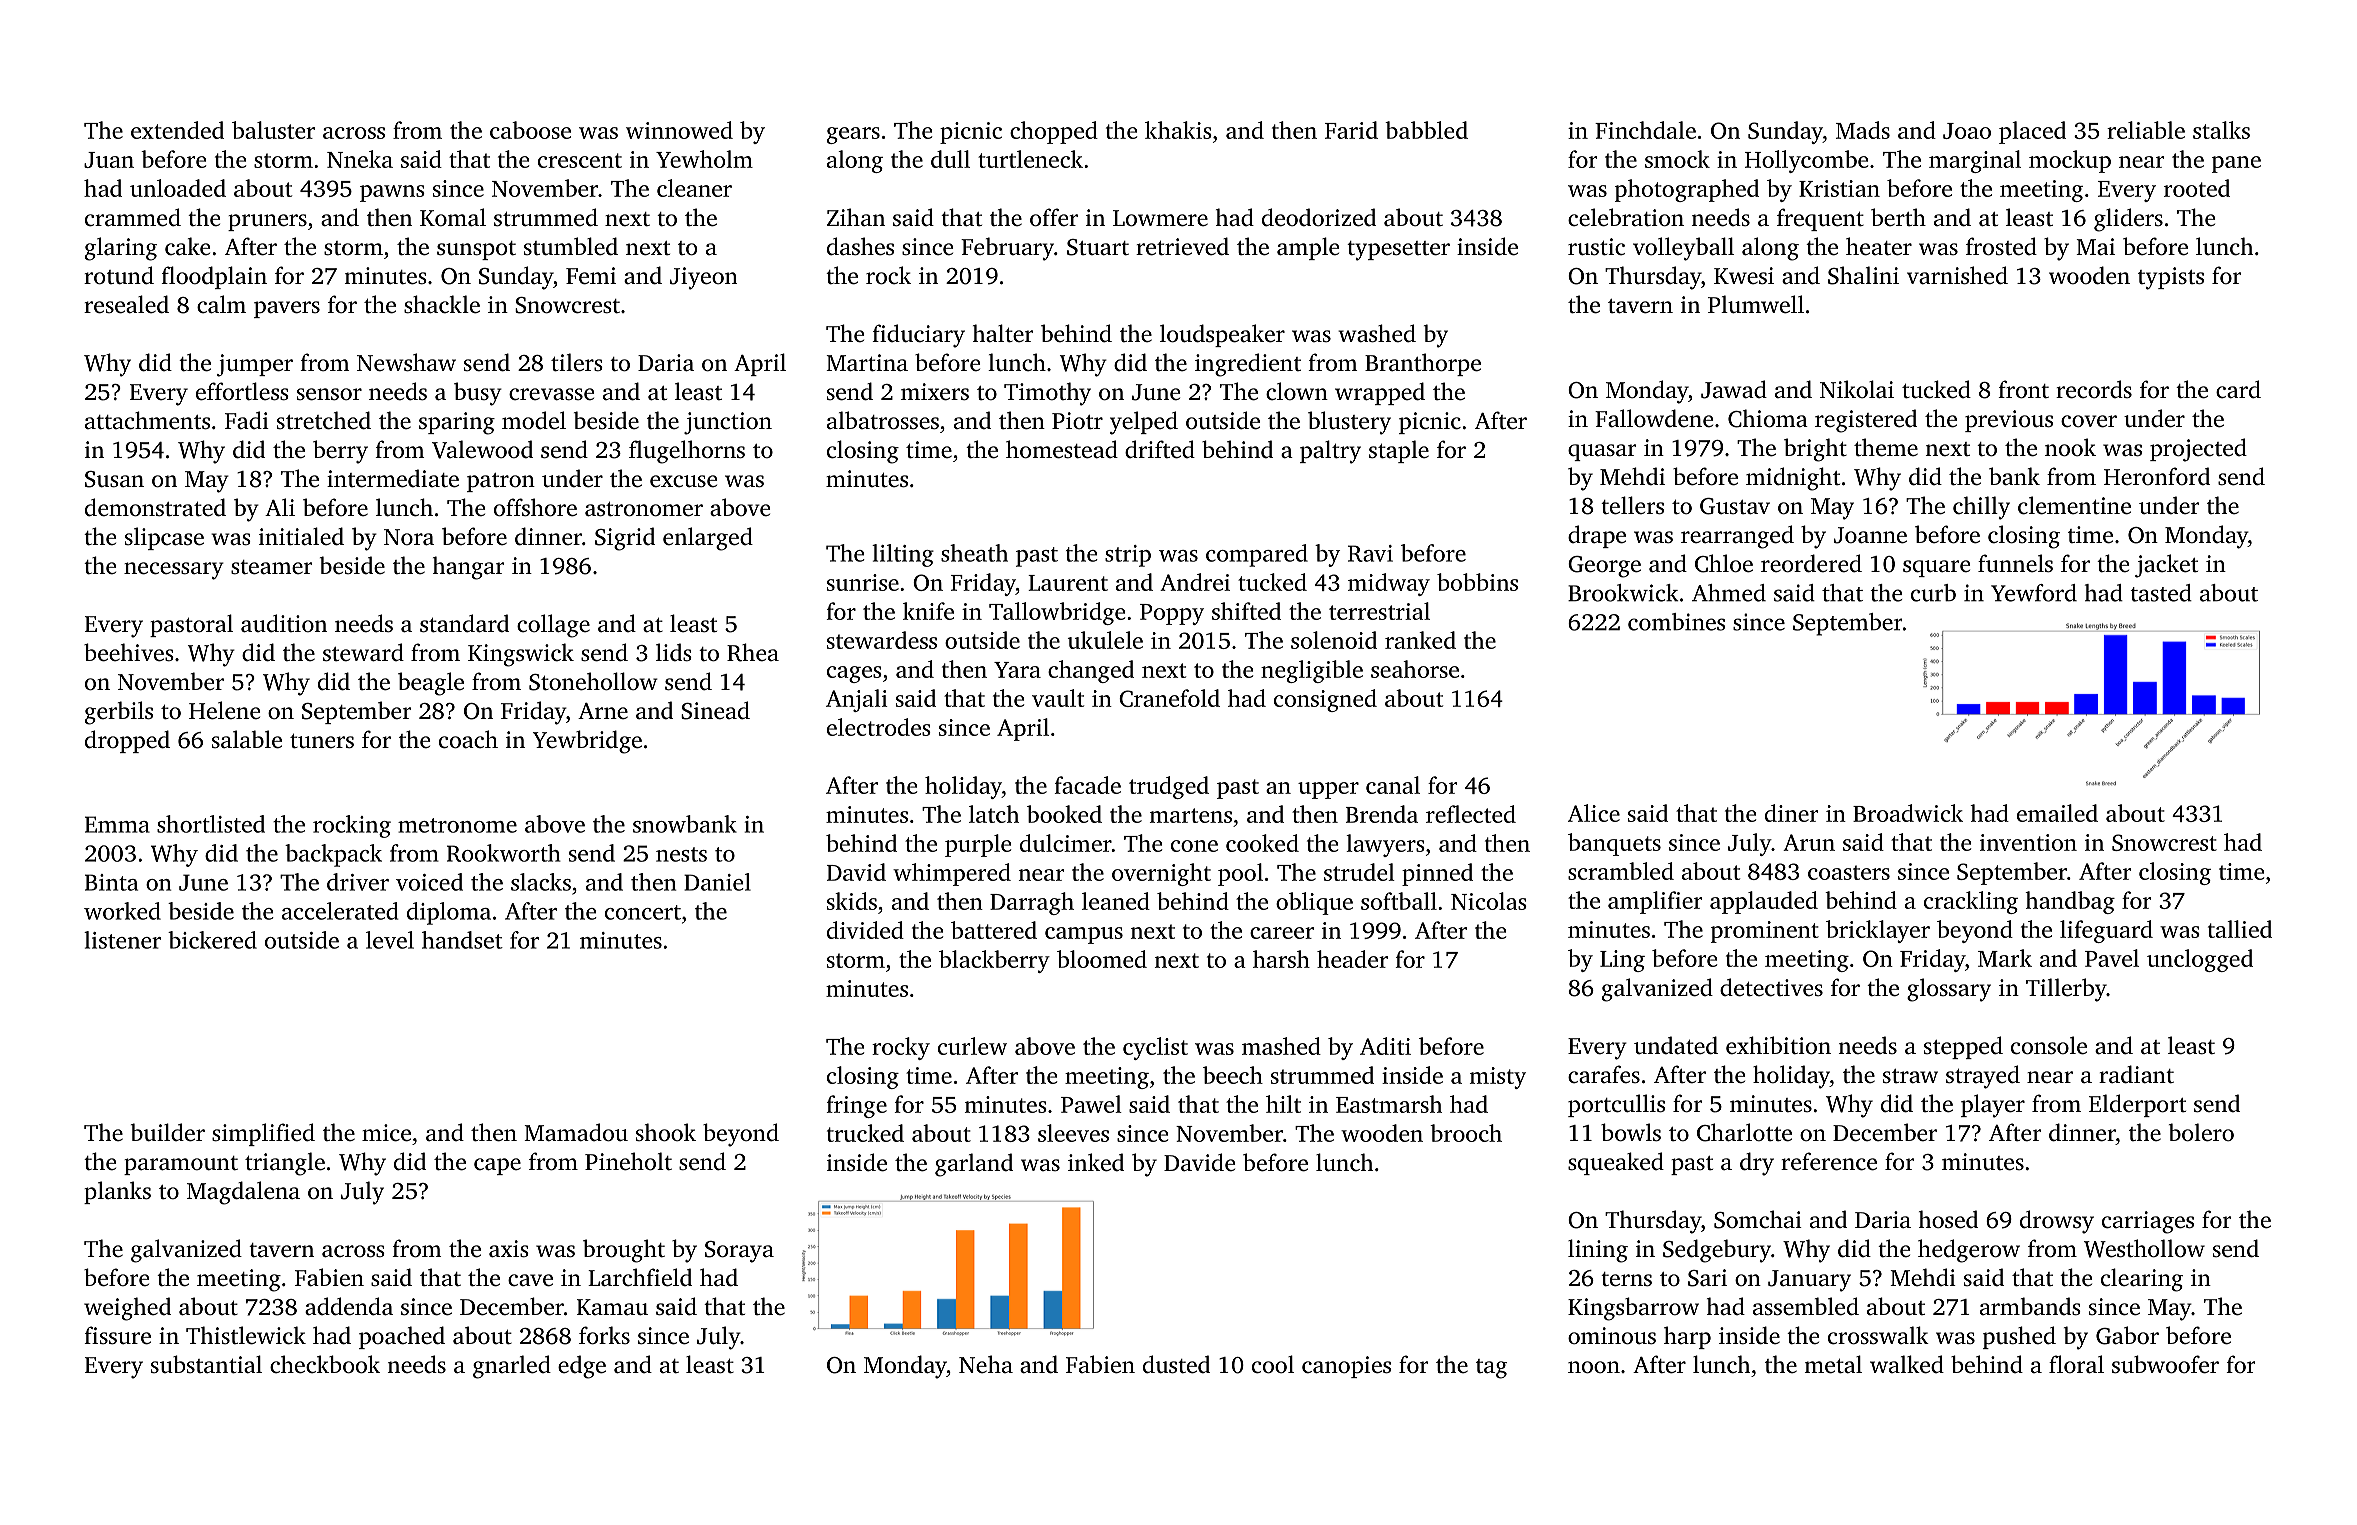  I want to click on bloomed, so click(1102, 959).
